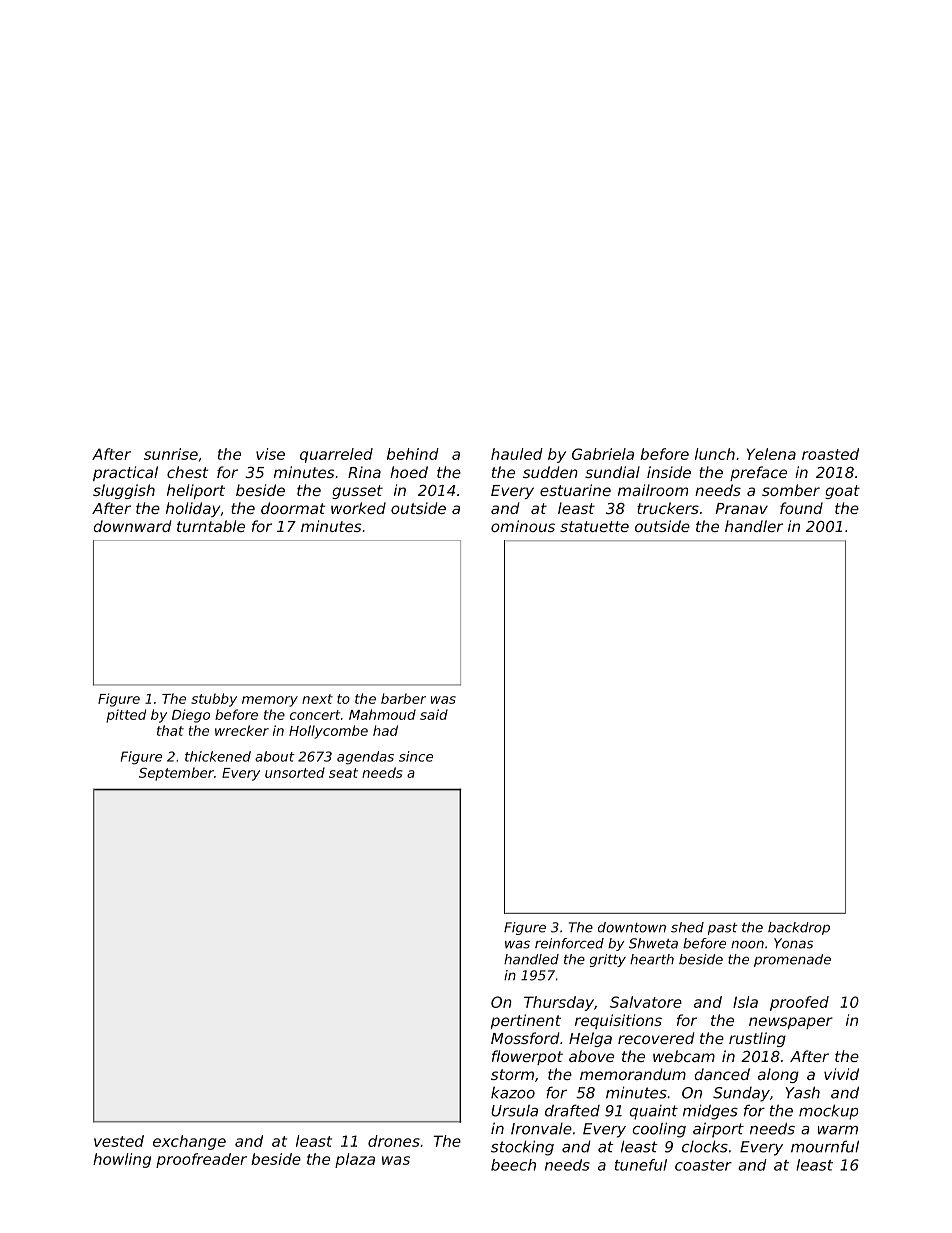  Describe the element at coordinates (718, 1130) in the page. I see `airport` at that location.
